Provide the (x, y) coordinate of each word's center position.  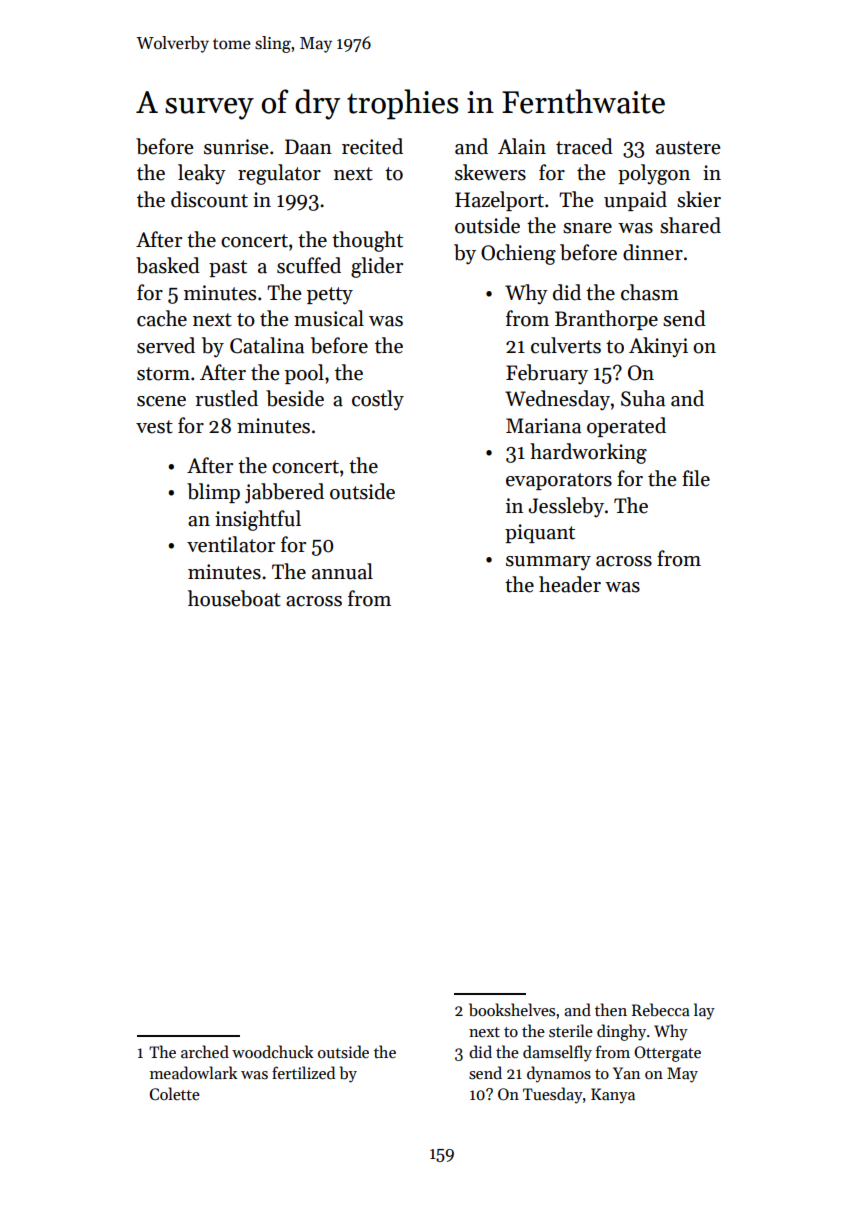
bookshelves (512, 1010)
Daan (308, 147)
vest (154, 427)
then (611, 1009)
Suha (643, 398)
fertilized (303, 1072)
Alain (522, 146)
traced (584, 146)
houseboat (234, 598)
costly (378, 400)
